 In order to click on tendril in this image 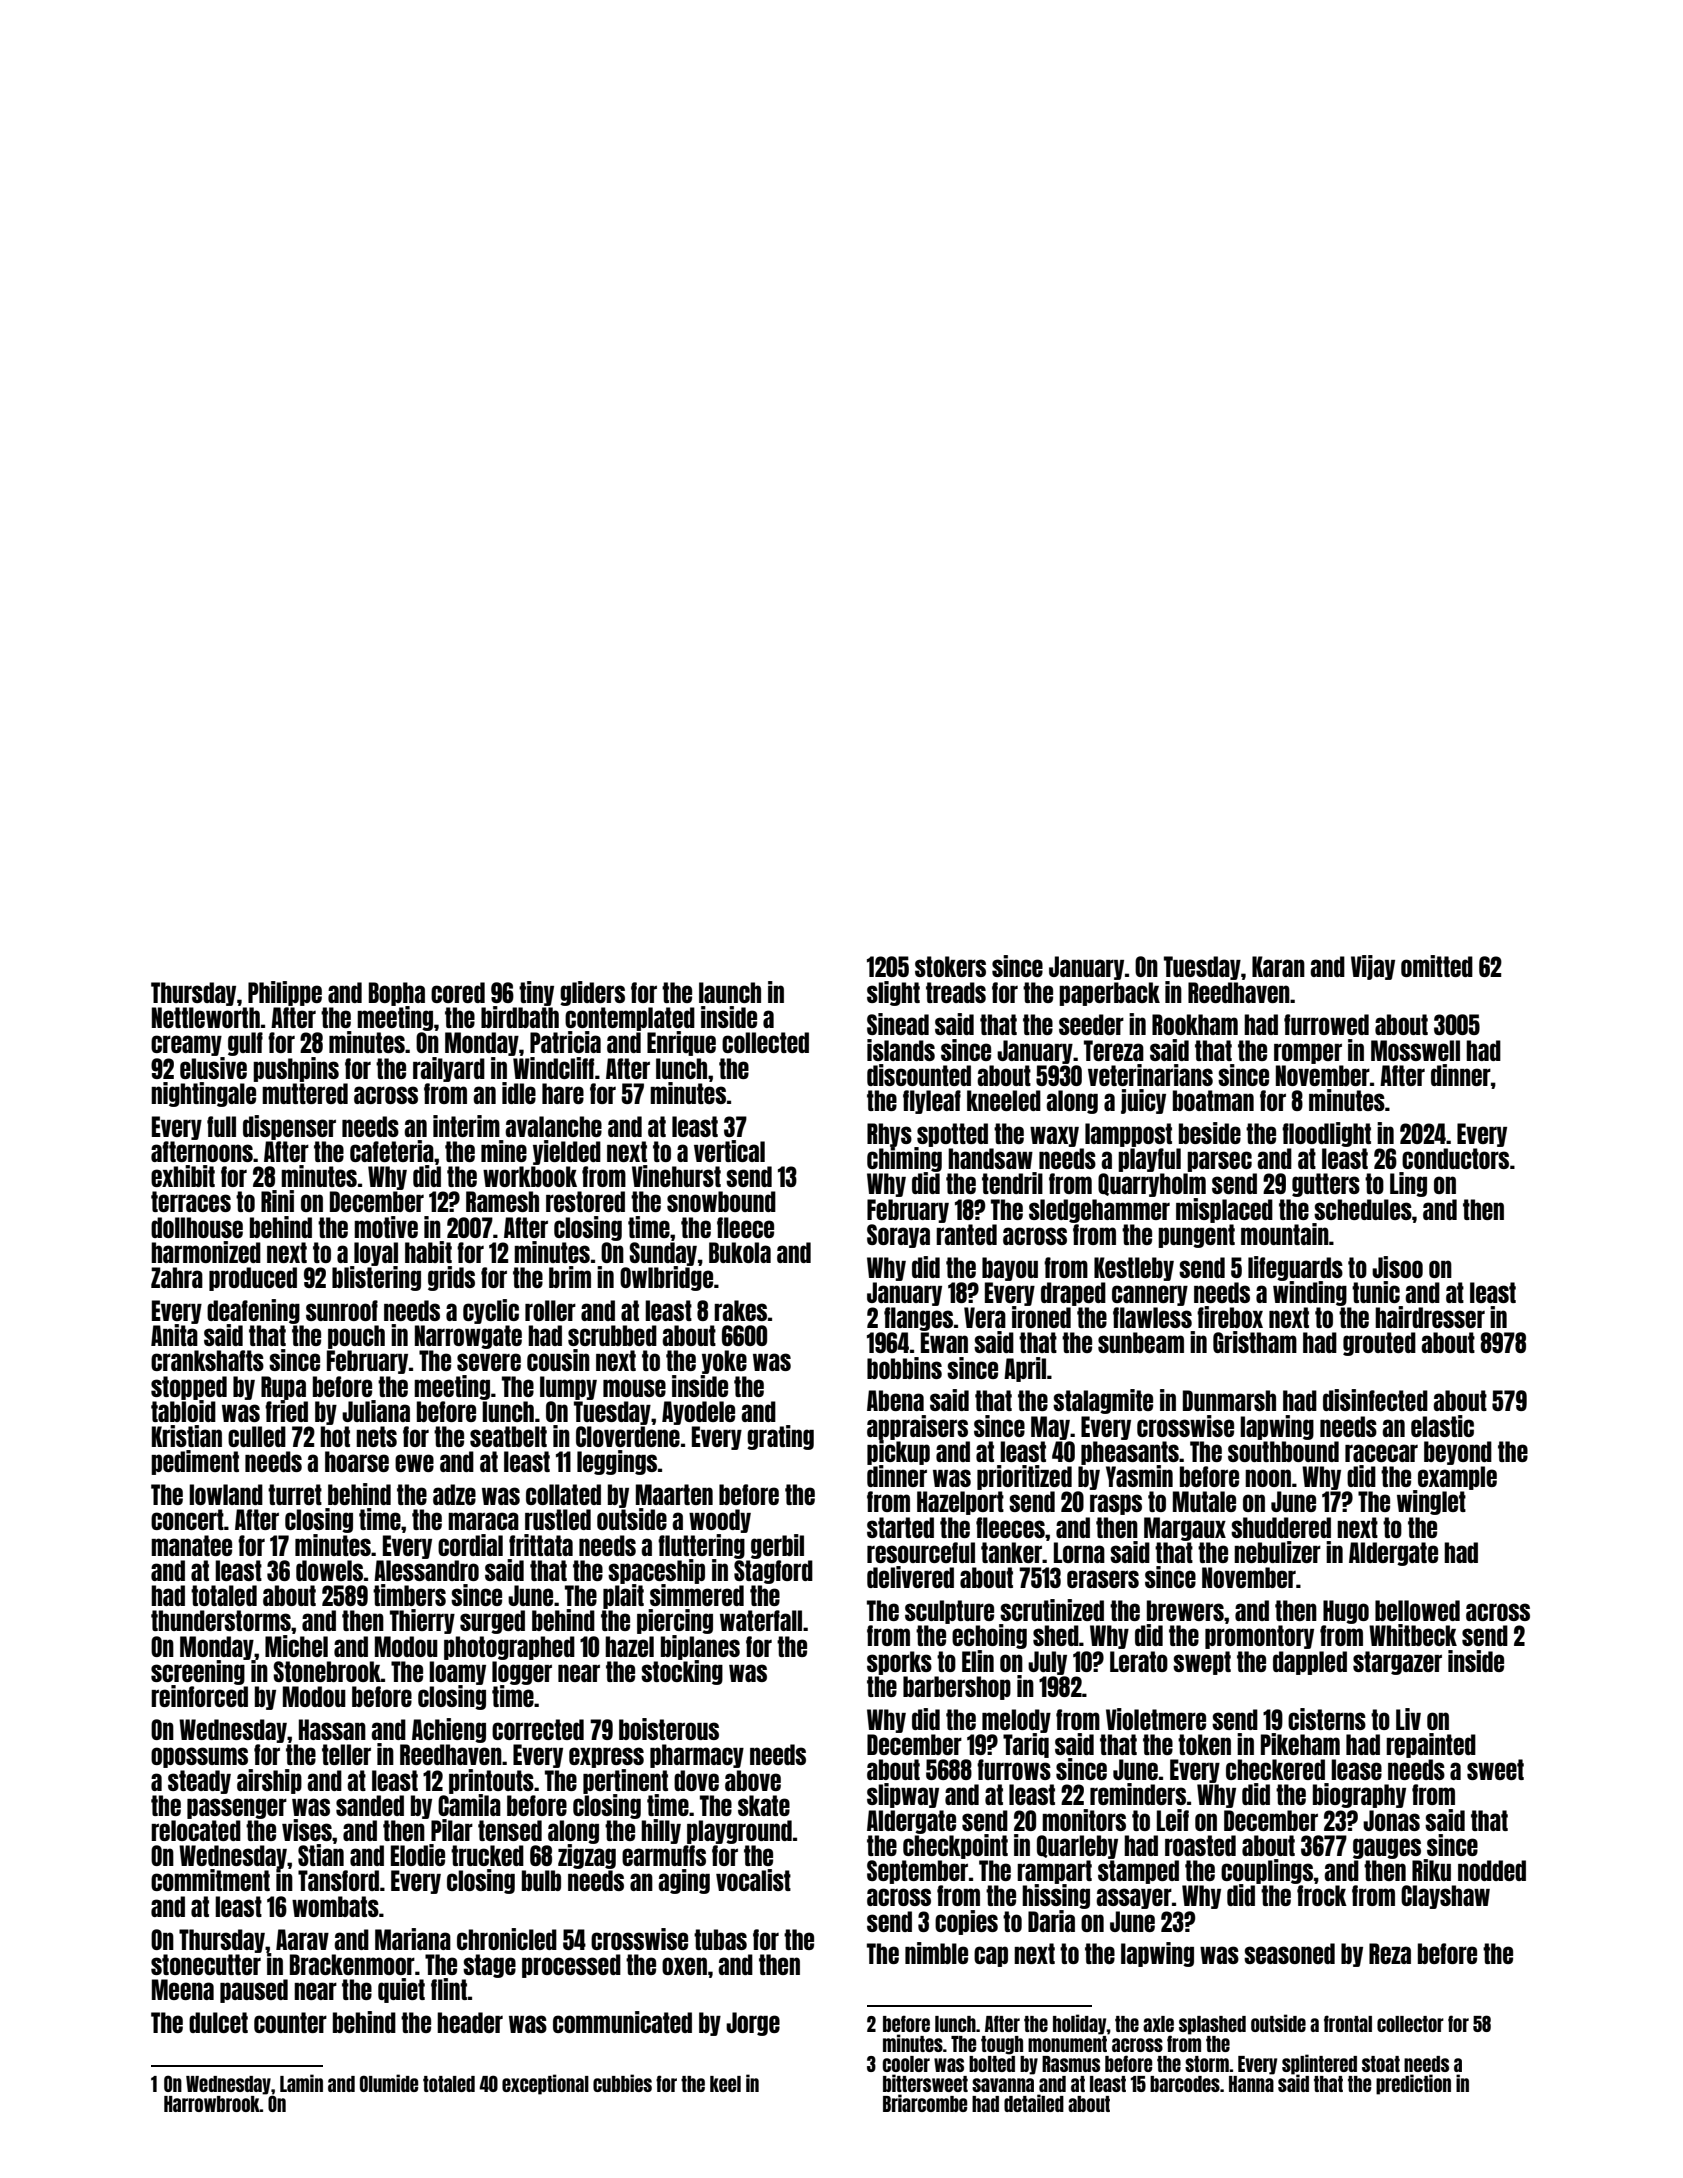, I will do `click(1012, 1183)`.
